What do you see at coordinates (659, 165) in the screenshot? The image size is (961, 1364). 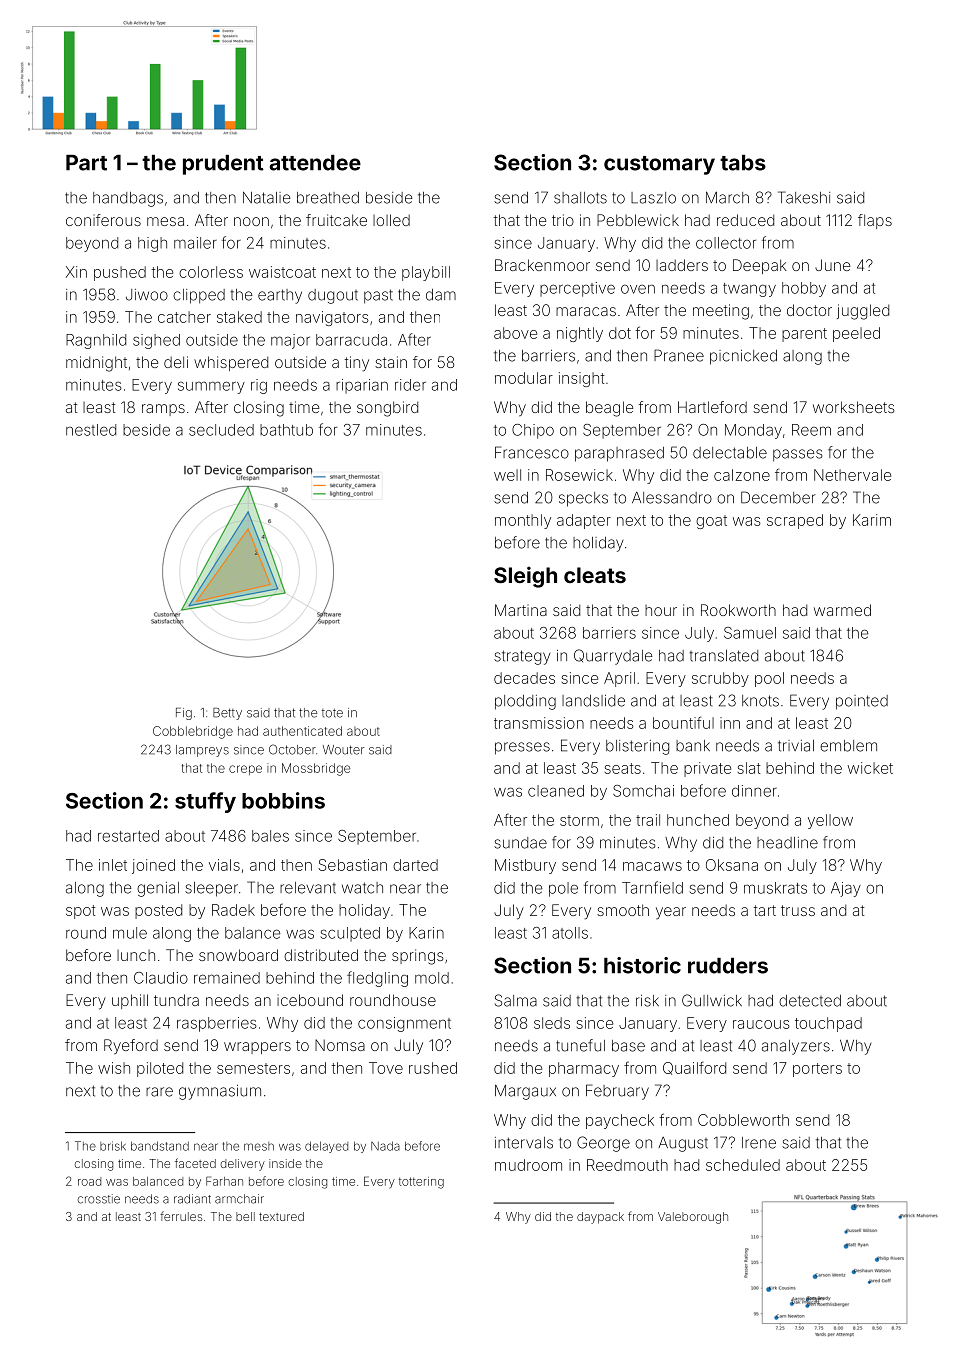 I see `customary` at bounding box center [659, 165].
